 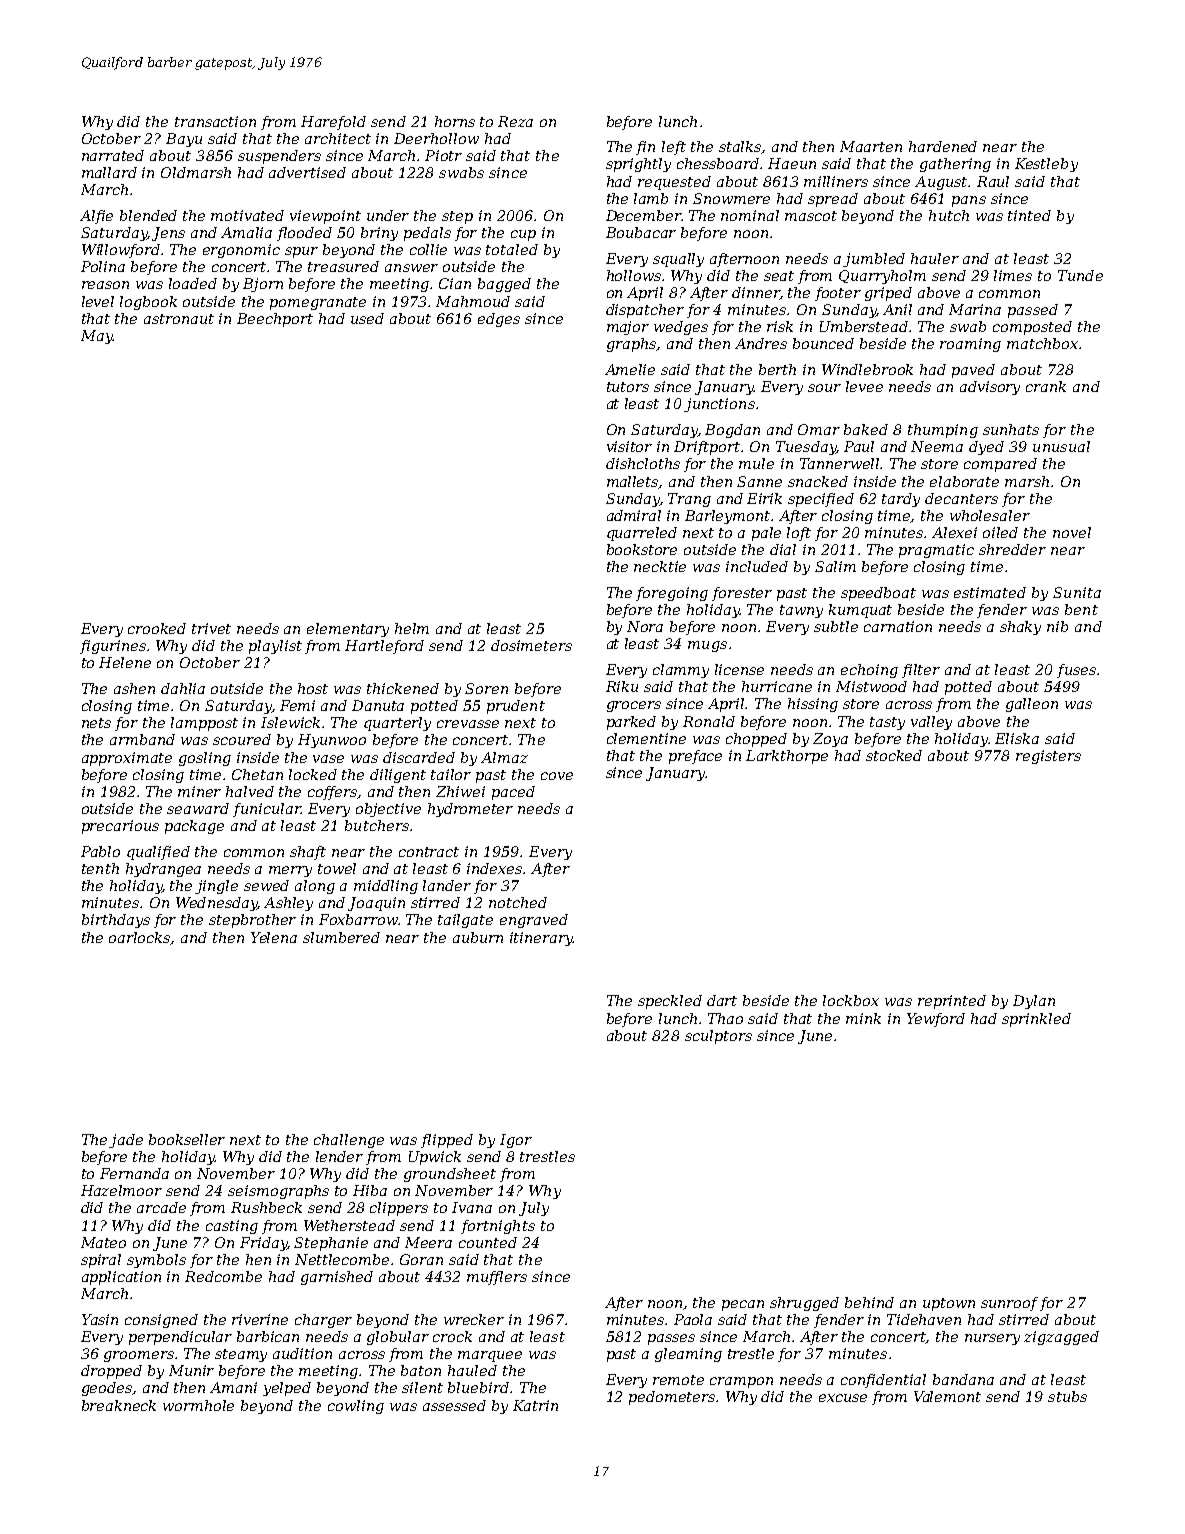 I want to click on sprinkled, so click(x=1036, y=1020).
